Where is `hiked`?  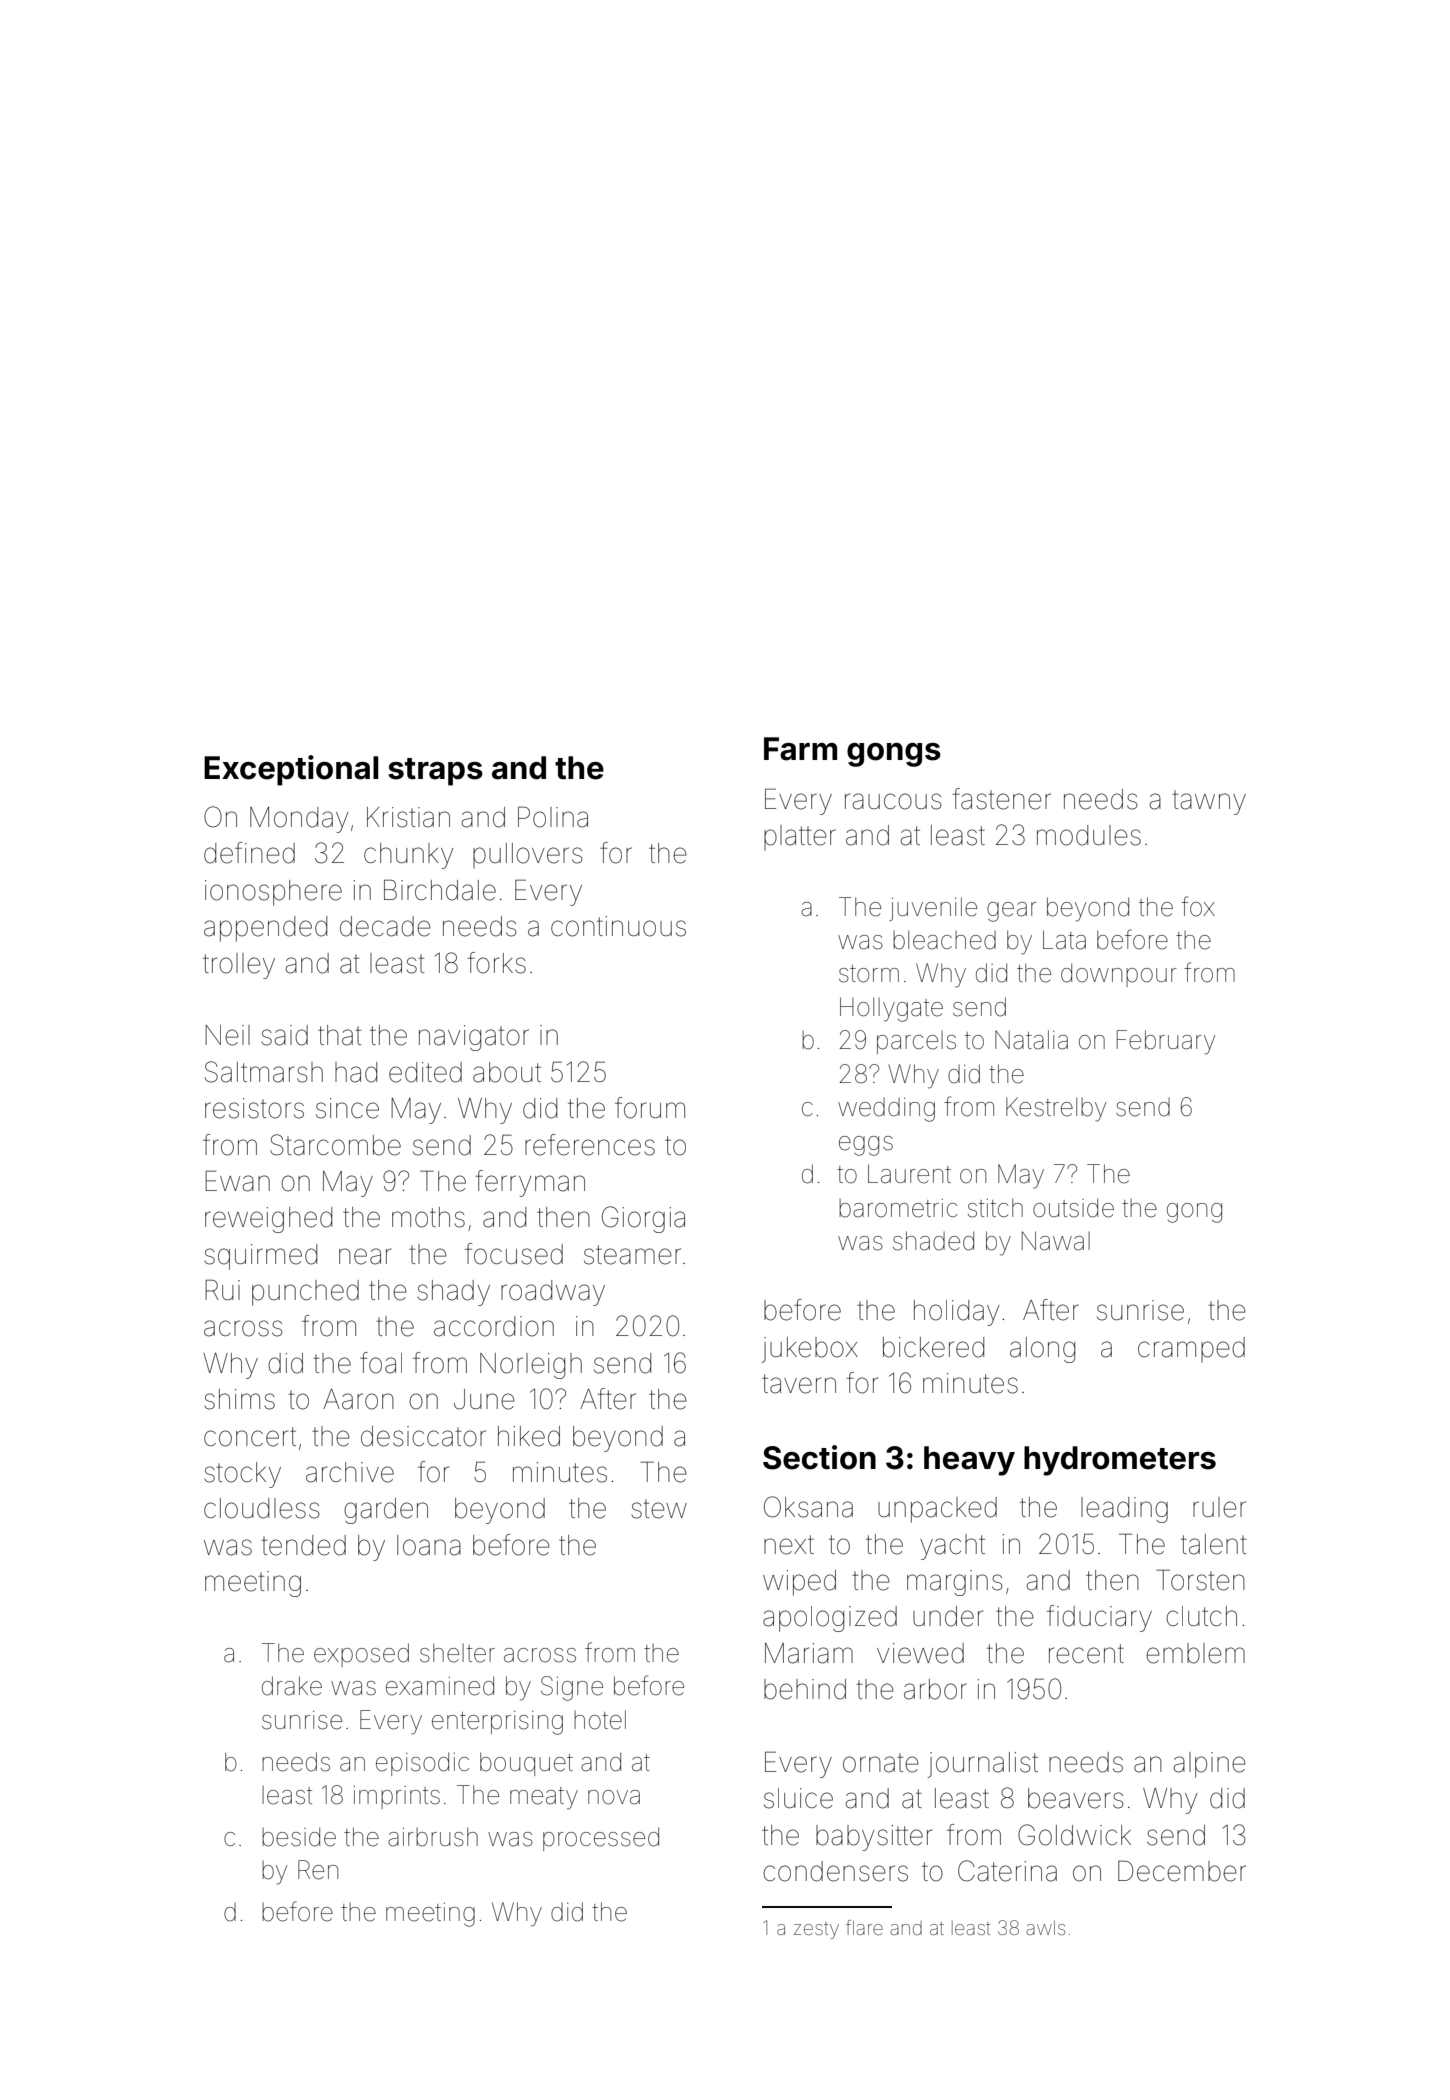
hiked is located at coordinates (529, 1436).
